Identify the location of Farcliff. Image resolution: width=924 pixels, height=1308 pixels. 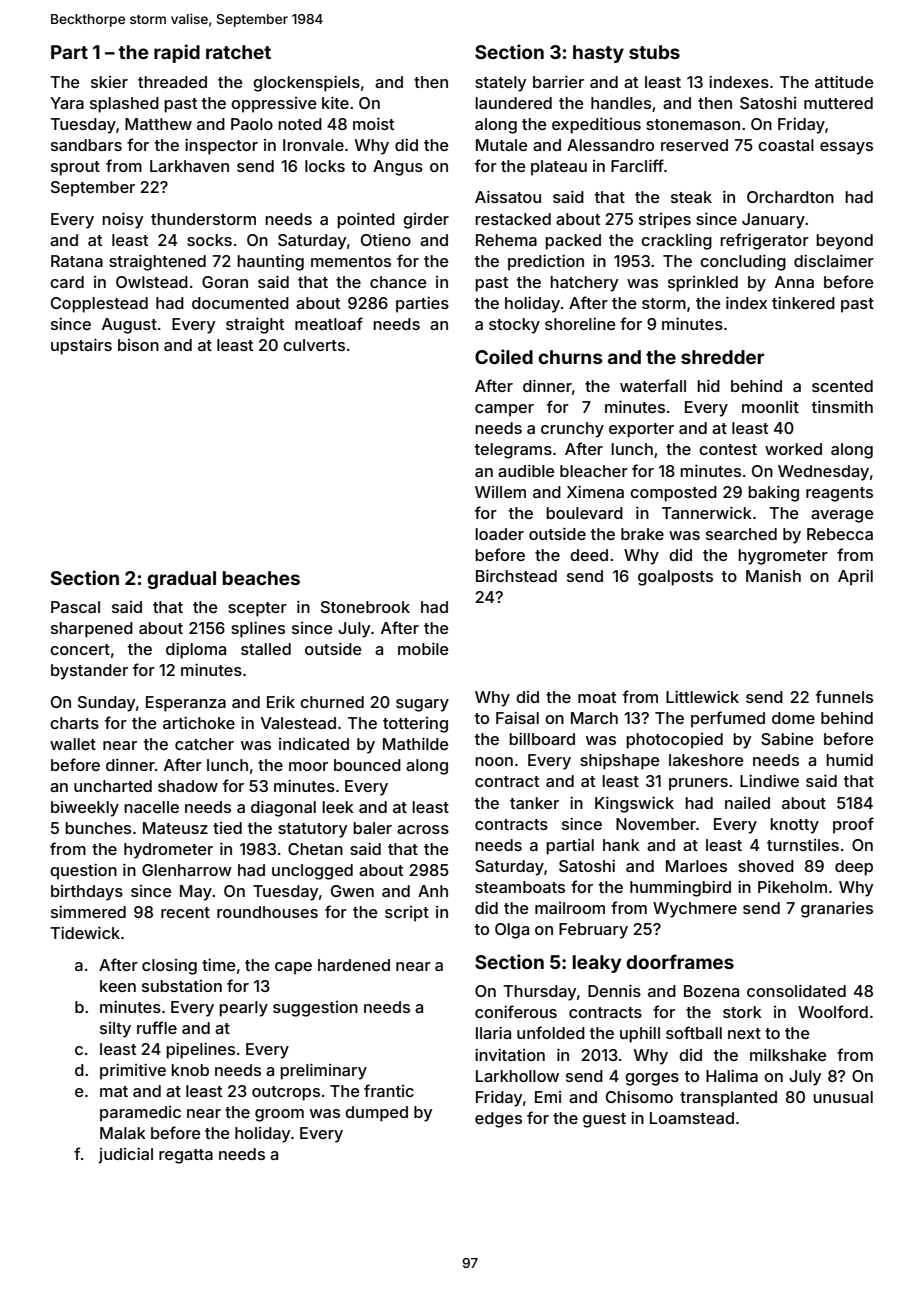
(637, 165).
